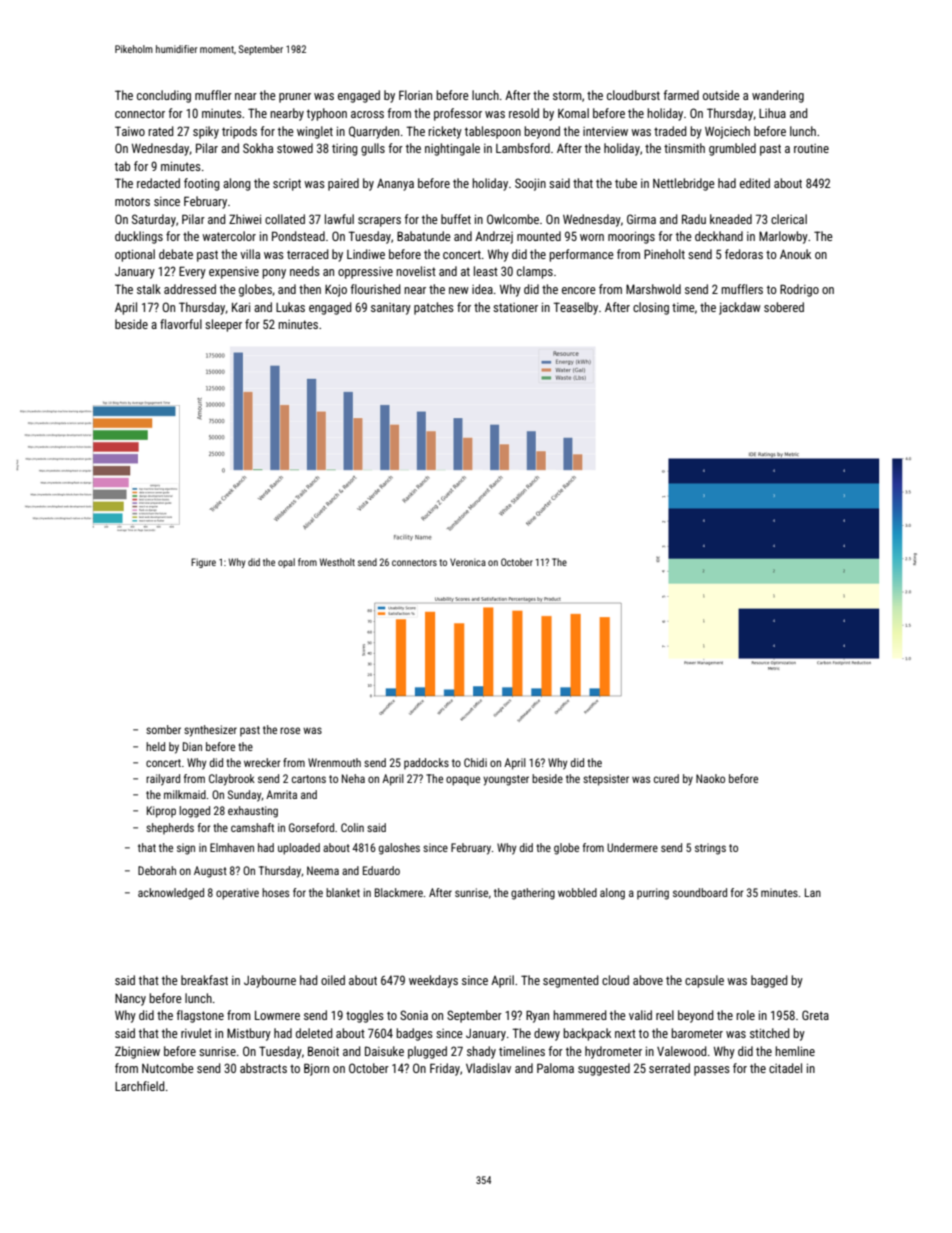 This screenshot has height=1233, width=952. What do you see at coordinates (784, 307) in the screenshot?
I see `sobered` at bounding box center [784, 307].
